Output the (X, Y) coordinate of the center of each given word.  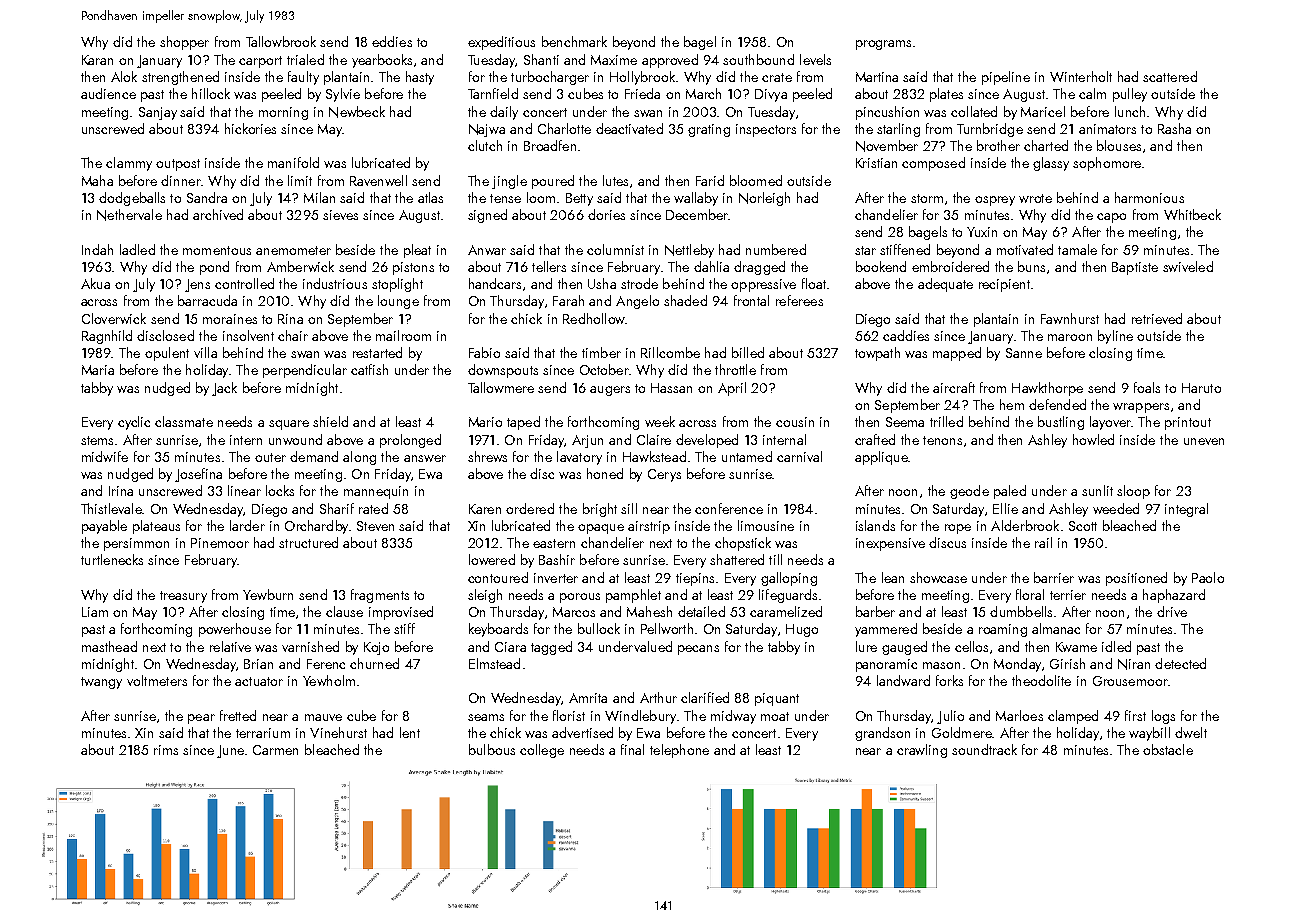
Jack (224, 389)
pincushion (887, 113)
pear (201, 719)
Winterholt (1081, 76)
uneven (1204, 441)
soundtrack (984, 749)
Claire (654, 439)
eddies (392, 41)
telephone (679, 751)
